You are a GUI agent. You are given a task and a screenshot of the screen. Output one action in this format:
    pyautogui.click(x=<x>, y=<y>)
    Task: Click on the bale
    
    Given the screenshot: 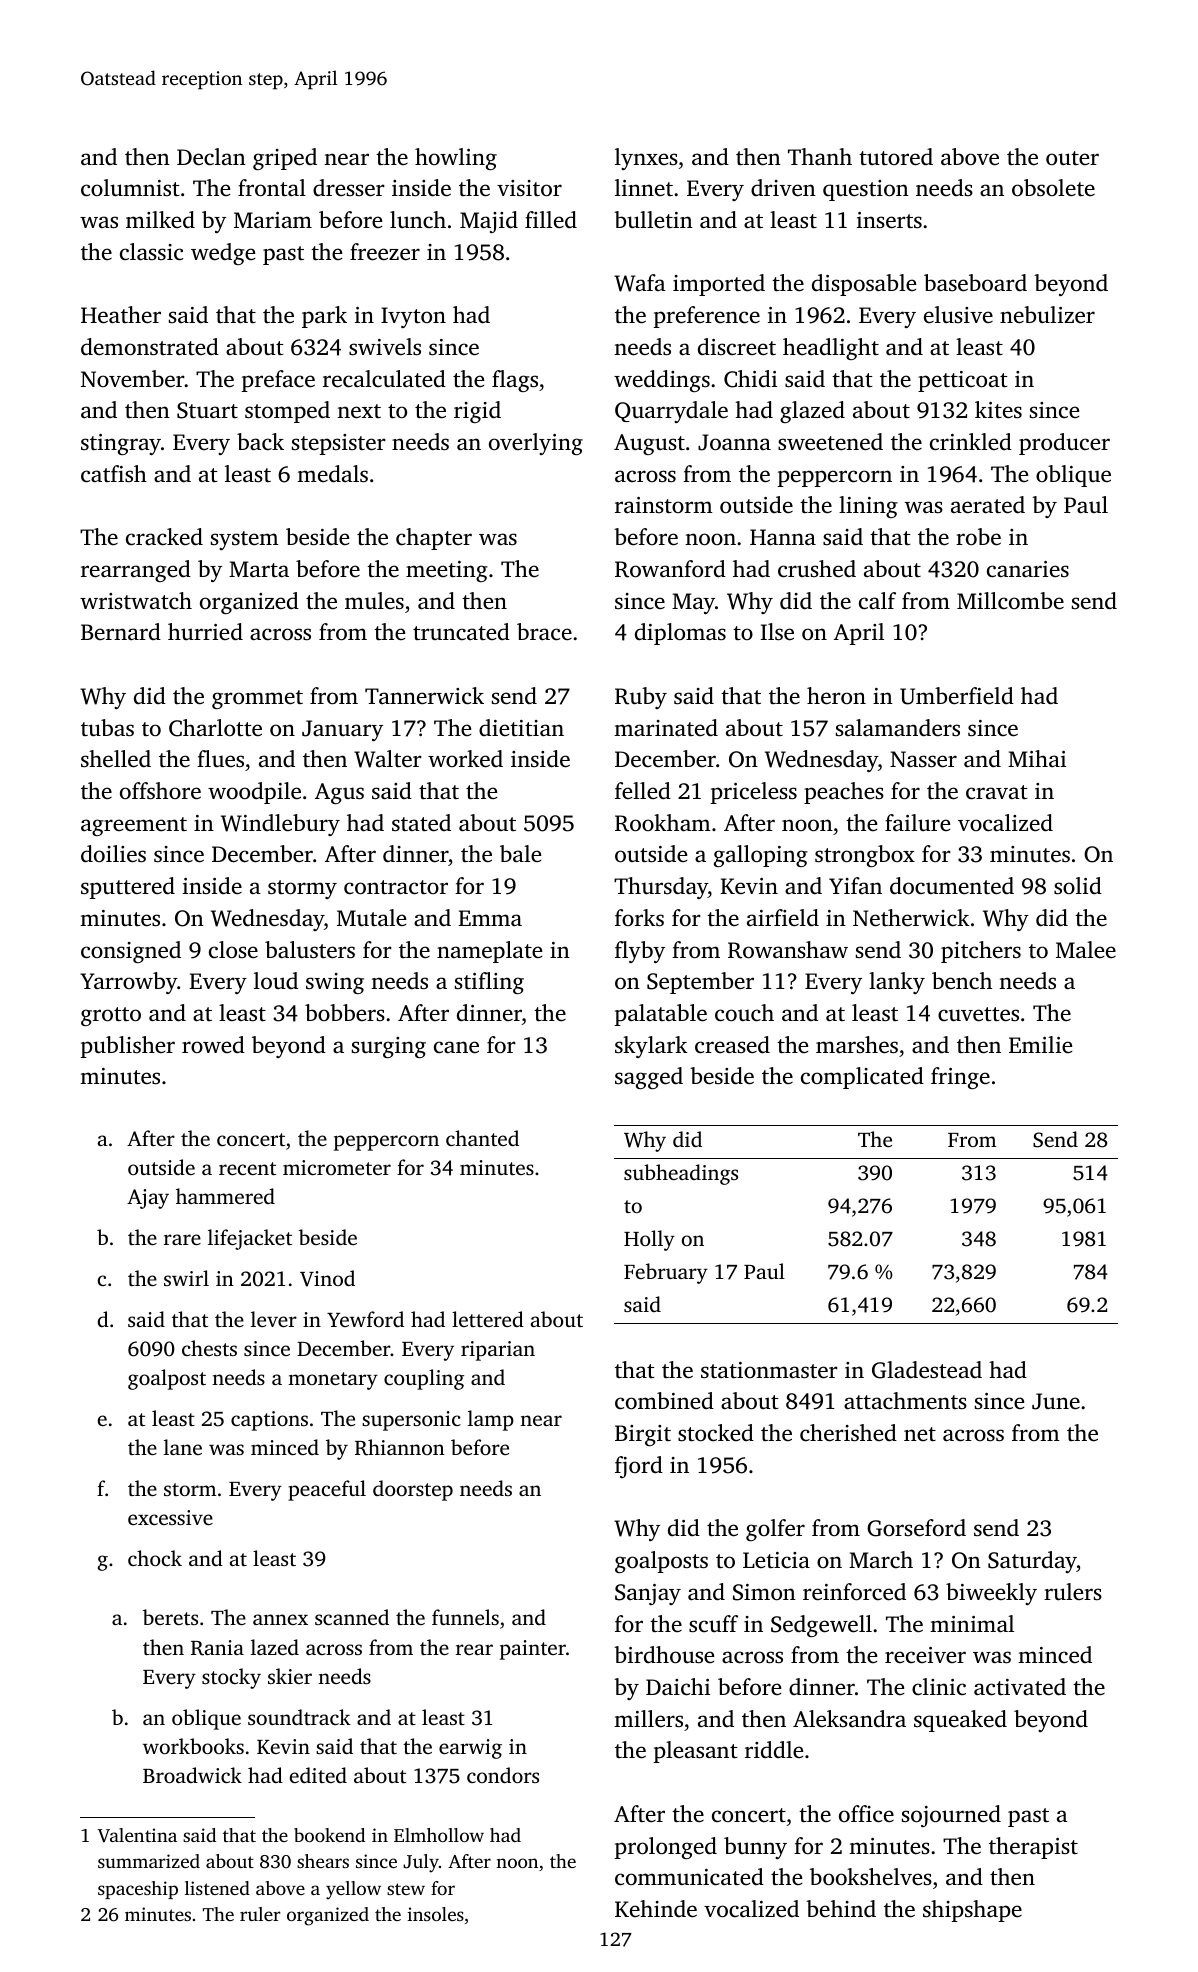 What is the action you would take?
    pyautogui.click(x=520, y=853)
